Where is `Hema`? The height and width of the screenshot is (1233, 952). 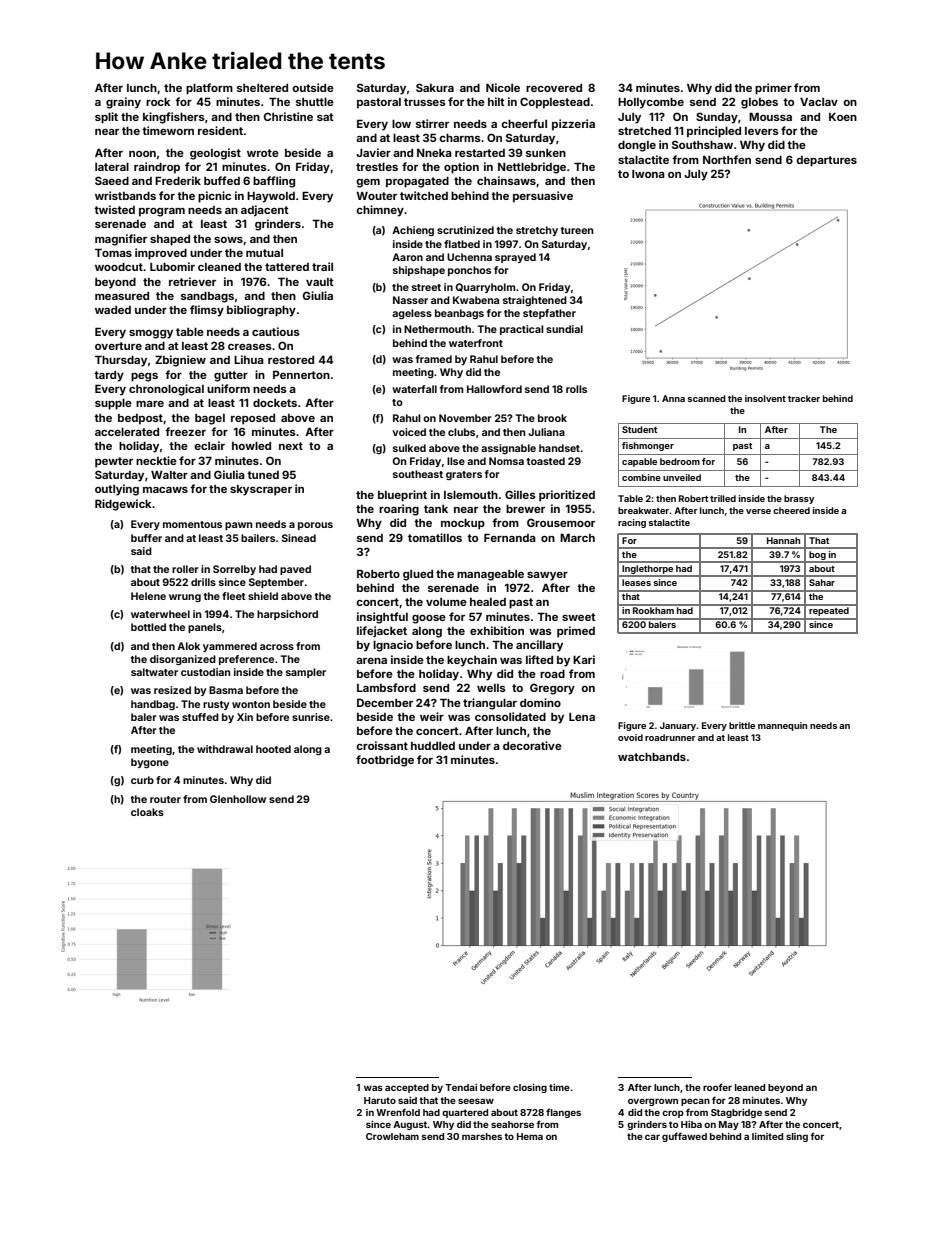
Hema is located at coordinates (530, 1136).
